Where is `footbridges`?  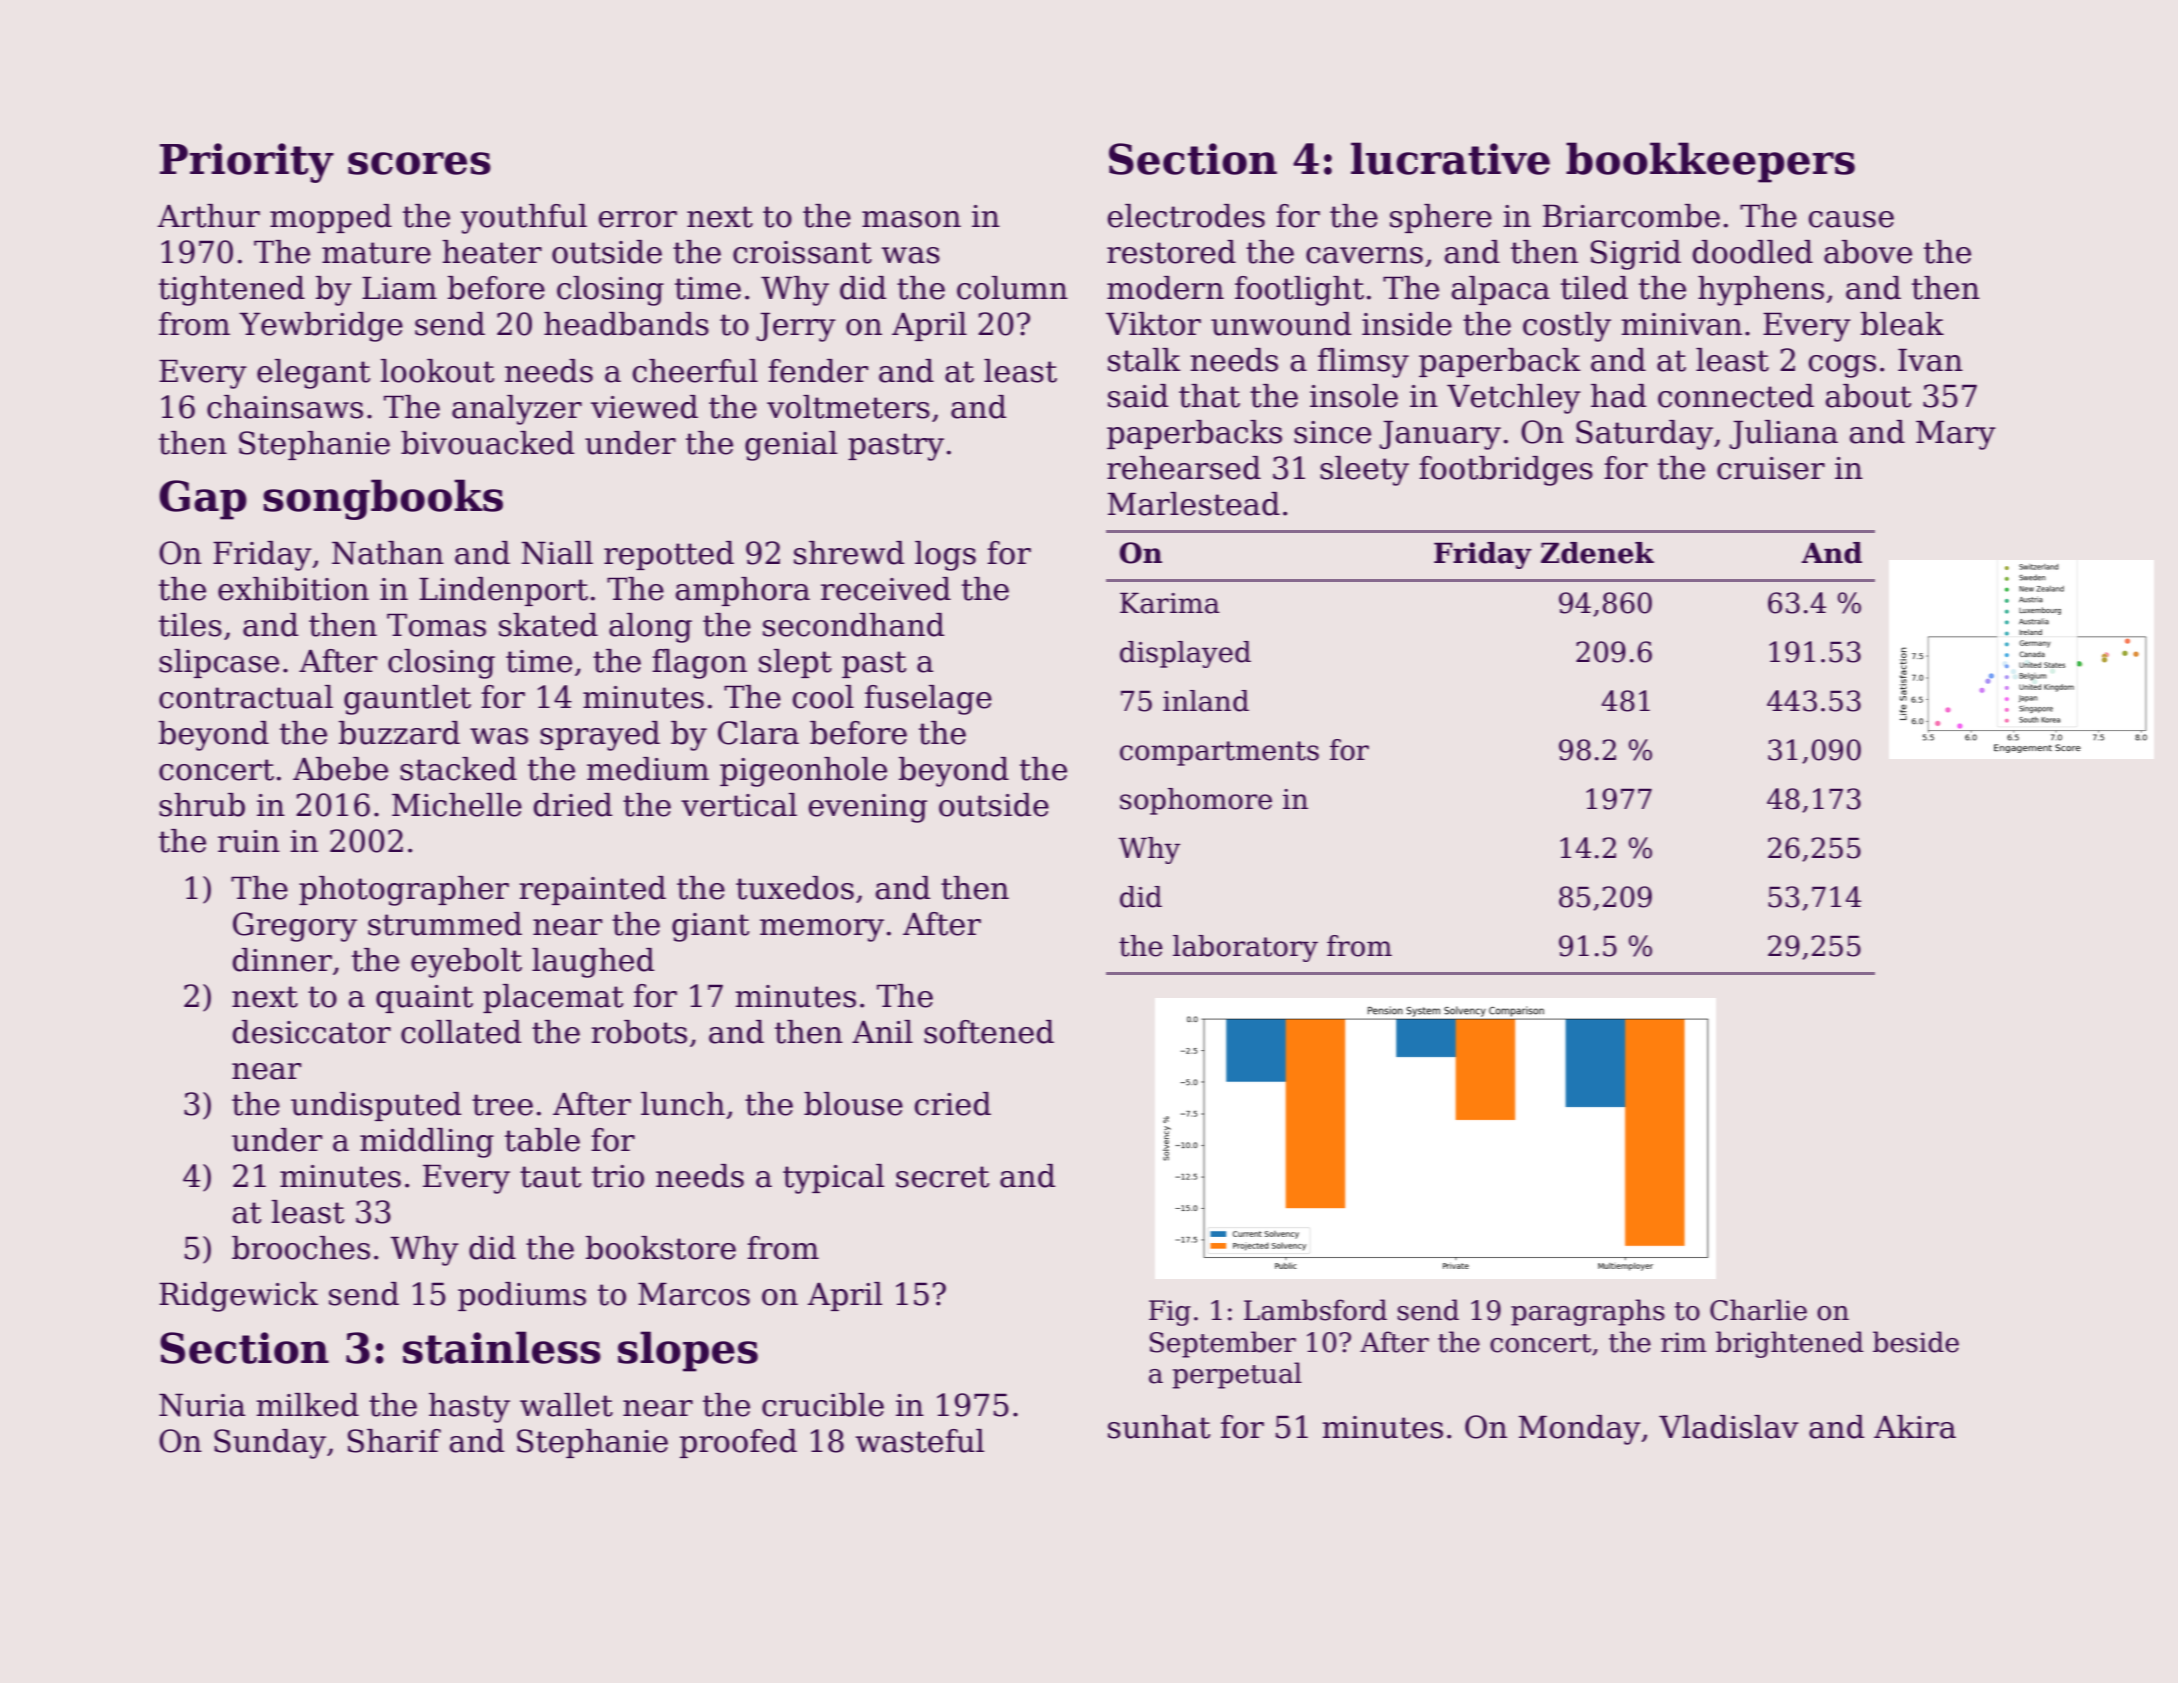 footbridges is located at coordinates (1506, 471).
